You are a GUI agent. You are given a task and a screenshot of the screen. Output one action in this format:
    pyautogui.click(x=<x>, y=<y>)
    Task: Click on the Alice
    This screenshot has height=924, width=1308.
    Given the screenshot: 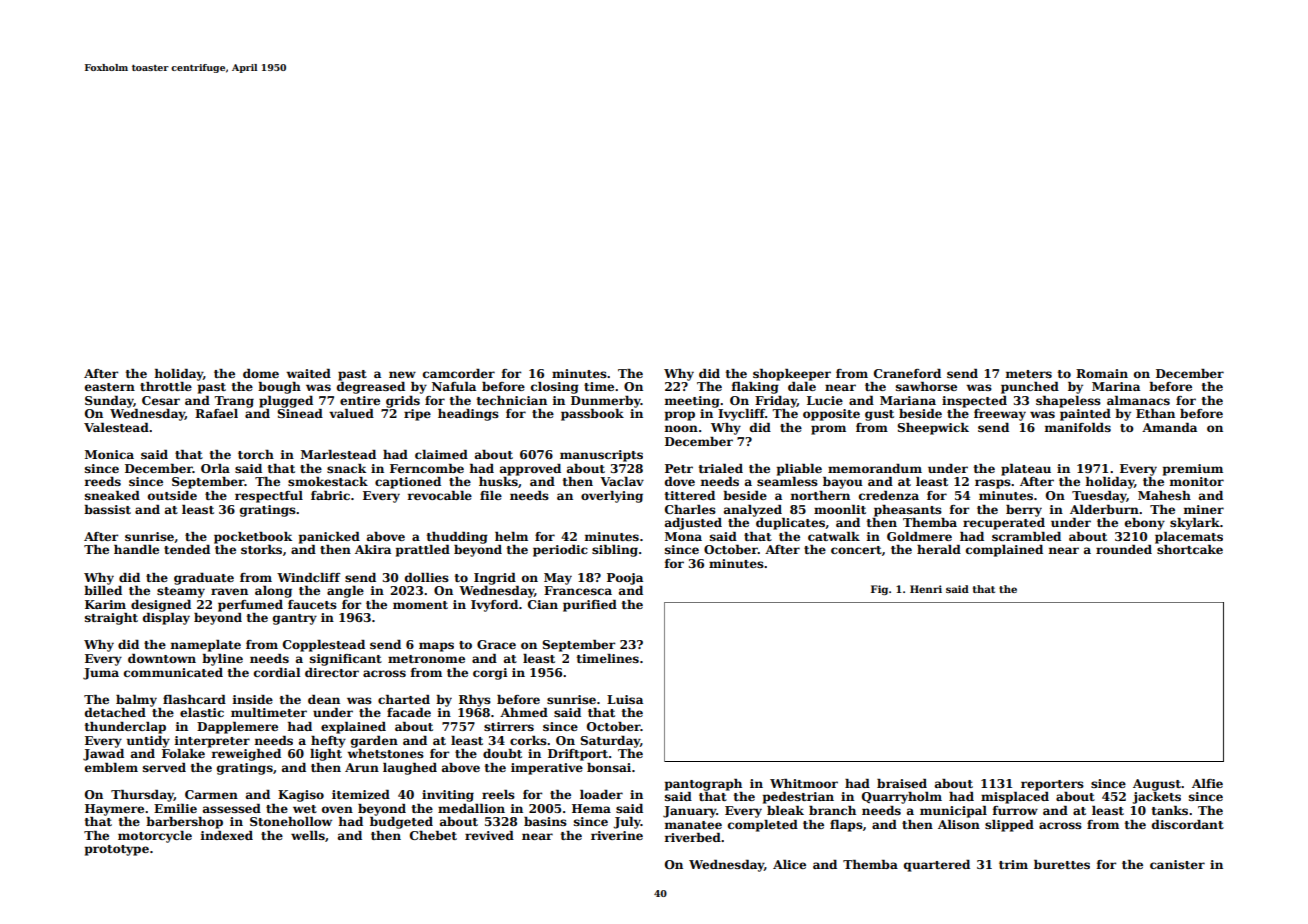 What is the action you would take?
    pyautogui.click(x=789, y=864)
